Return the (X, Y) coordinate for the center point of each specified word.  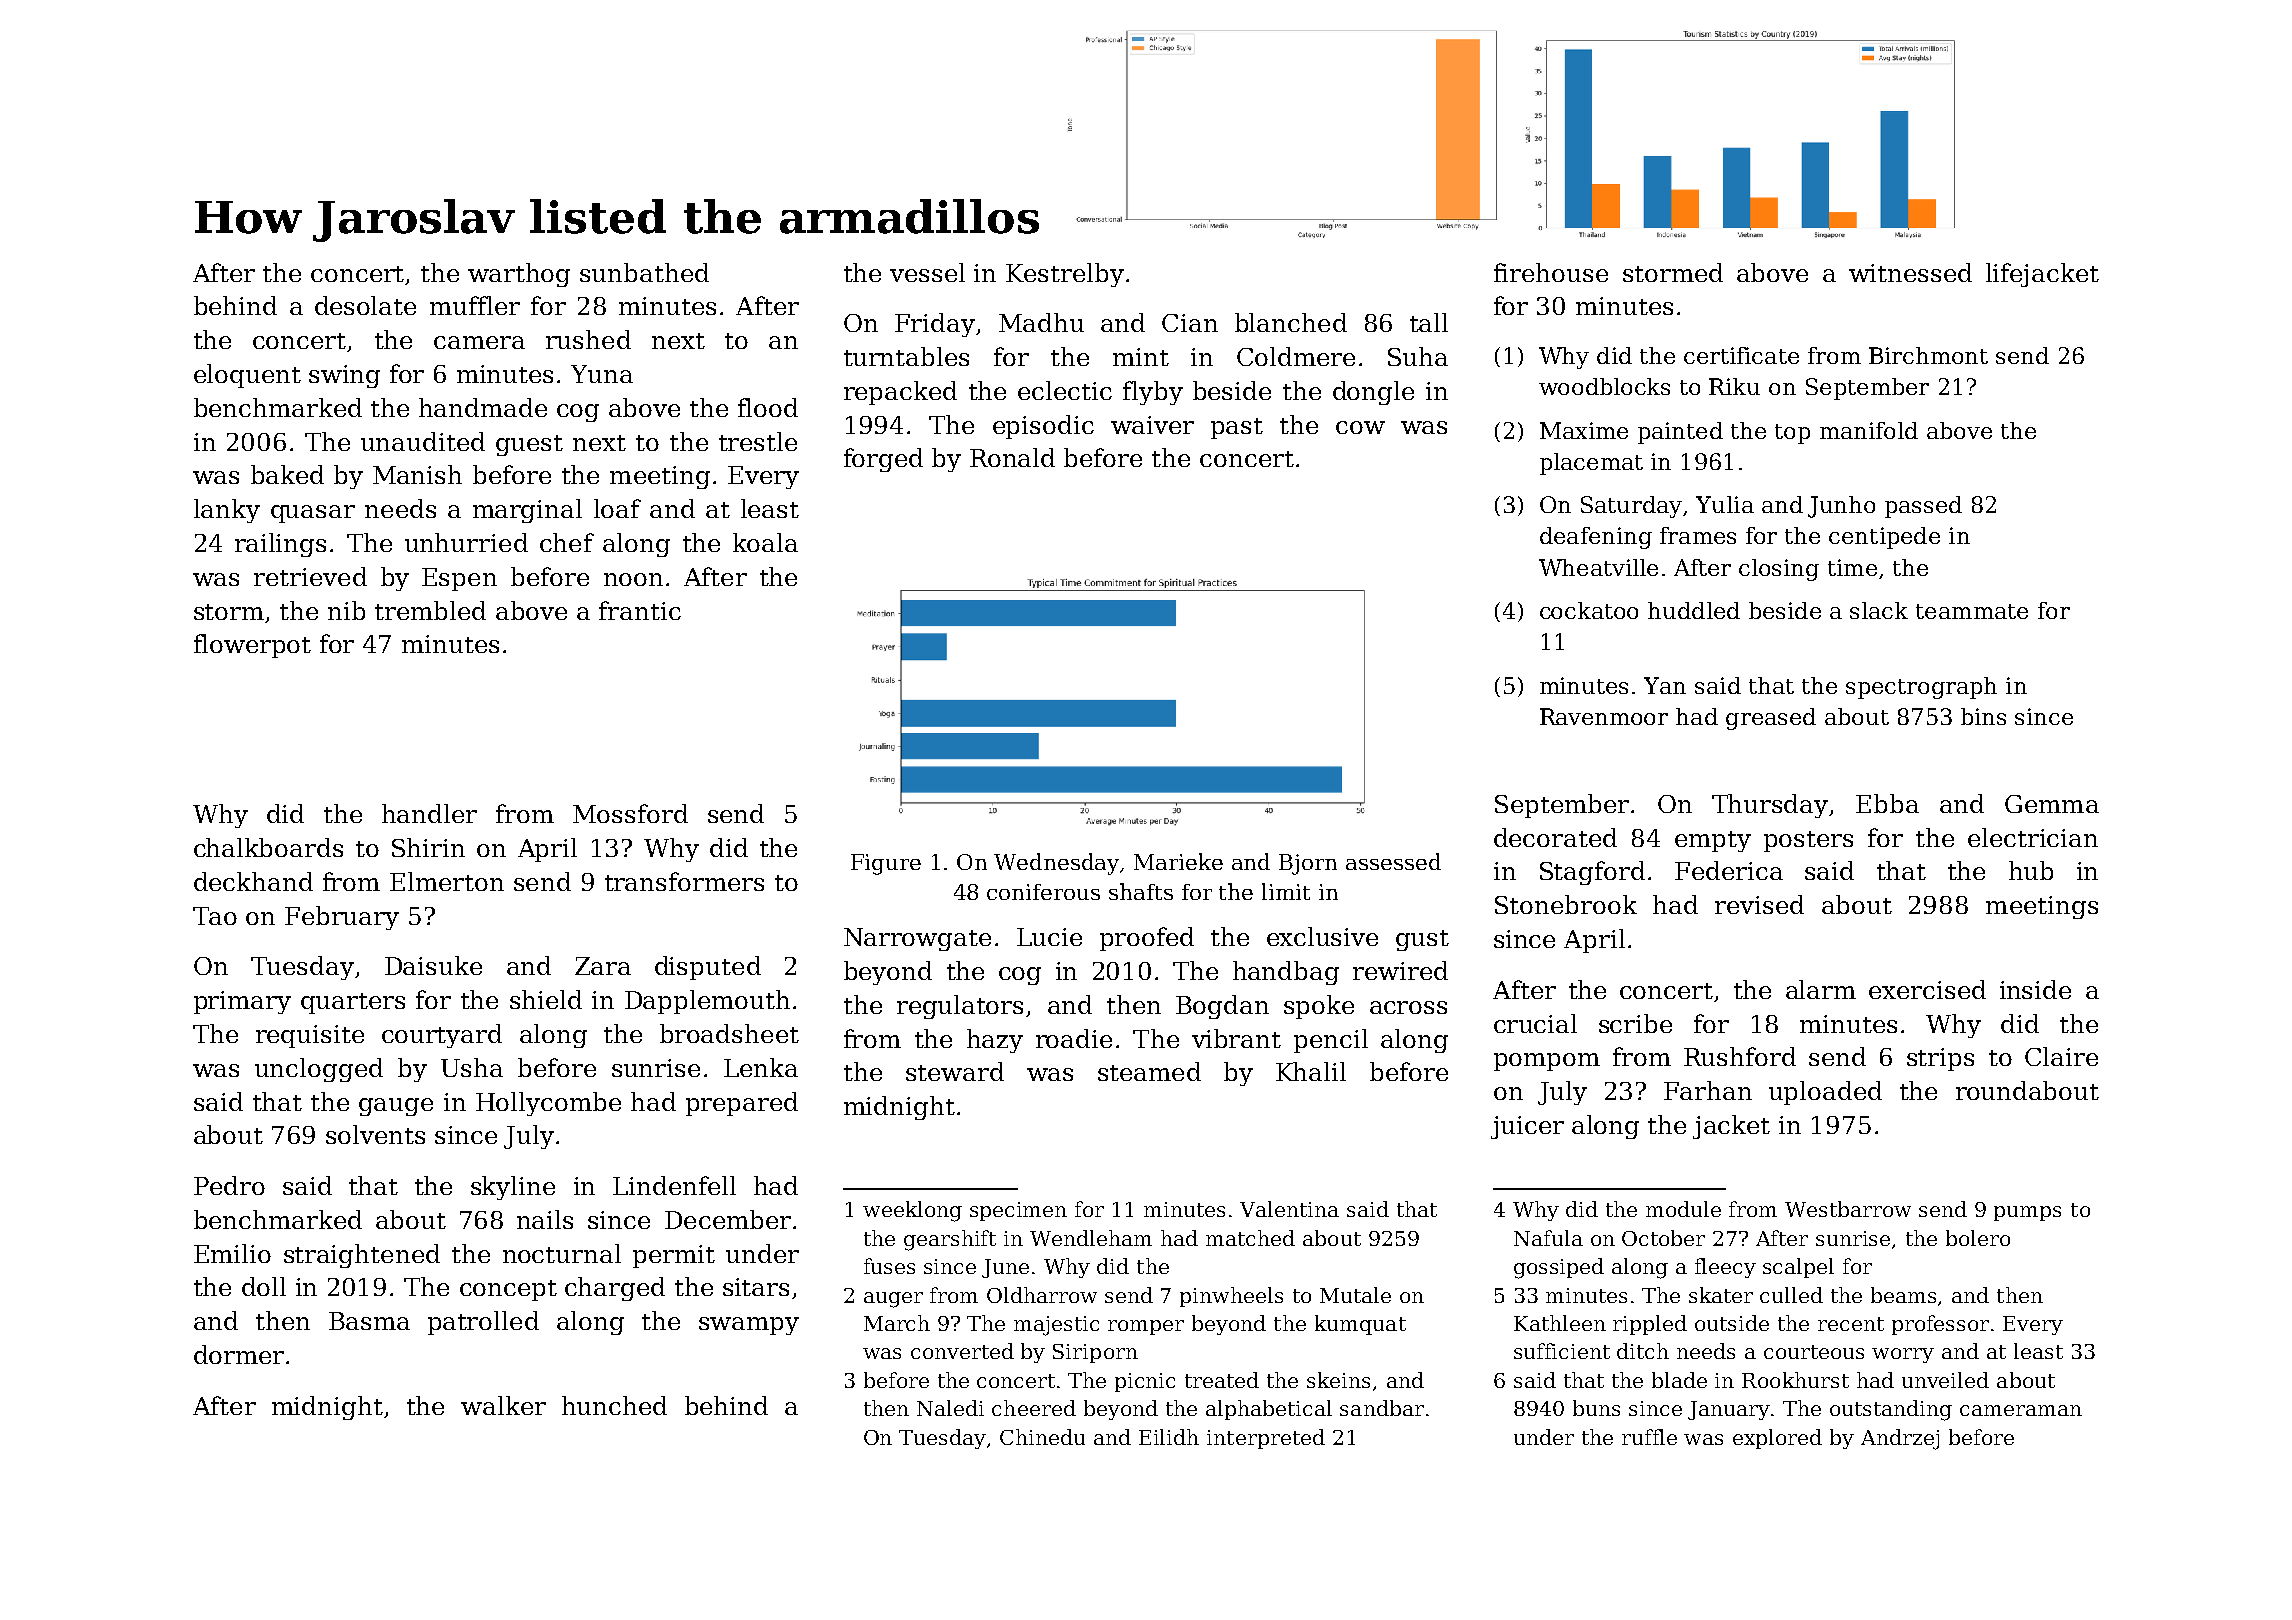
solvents (375, 1134)
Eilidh (1169, 1437)
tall (1429, 322)
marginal (527, 511)
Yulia (1725, 504)
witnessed (1910, 272)
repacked (900, 393)
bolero (1978, 1238)
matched (1250, 1238)
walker (503, 1405)
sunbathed (644, 272)
